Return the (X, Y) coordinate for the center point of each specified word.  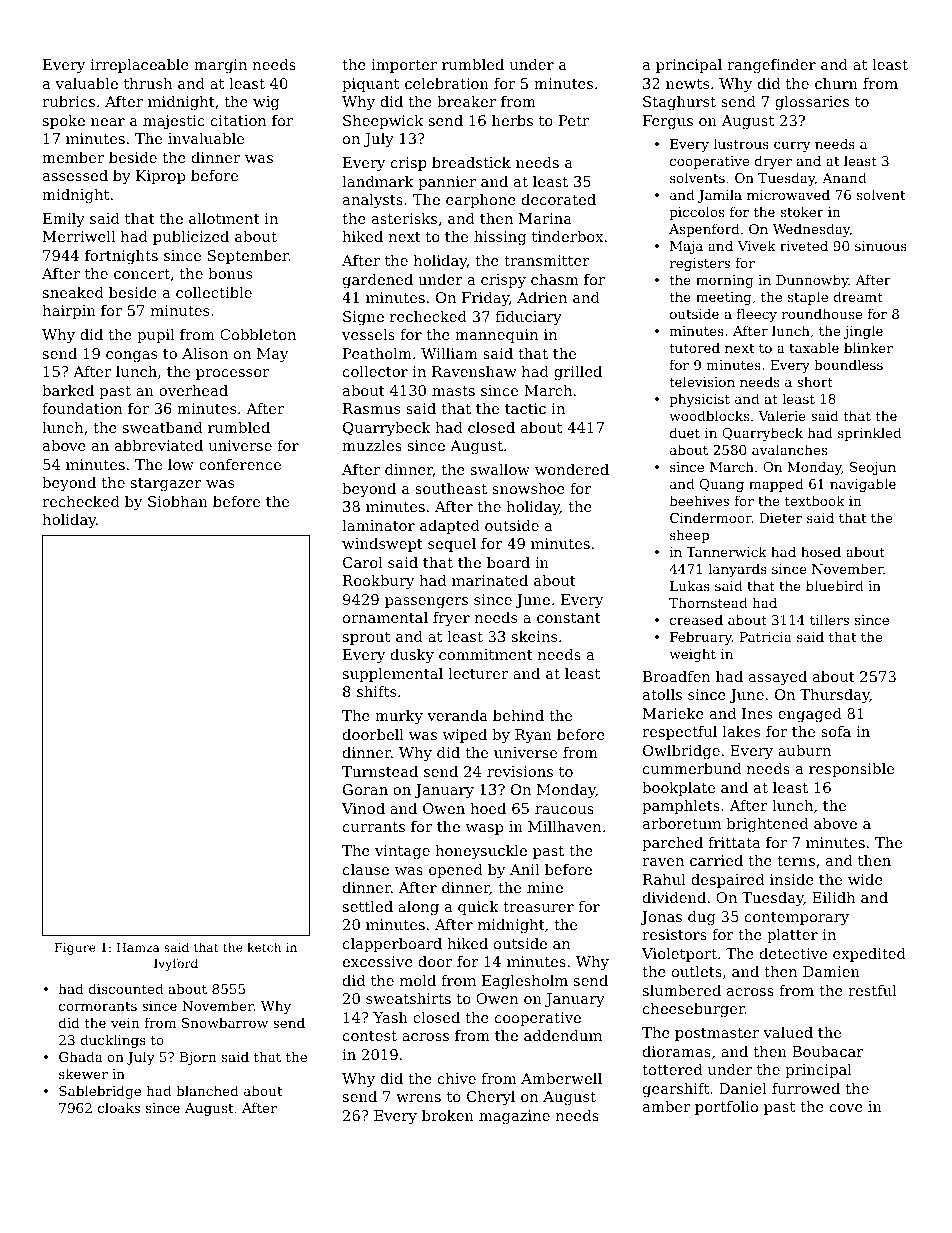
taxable (814, 347)
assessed (75, 175)
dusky (412, 656)
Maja (686, 247)
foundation (82, 408)
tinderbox (568, 236)
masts (453, 391)
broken (448, 1115)
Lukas (690, 585)
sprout (366, 638)
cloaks (119, 1107)
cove (846, 1108)
